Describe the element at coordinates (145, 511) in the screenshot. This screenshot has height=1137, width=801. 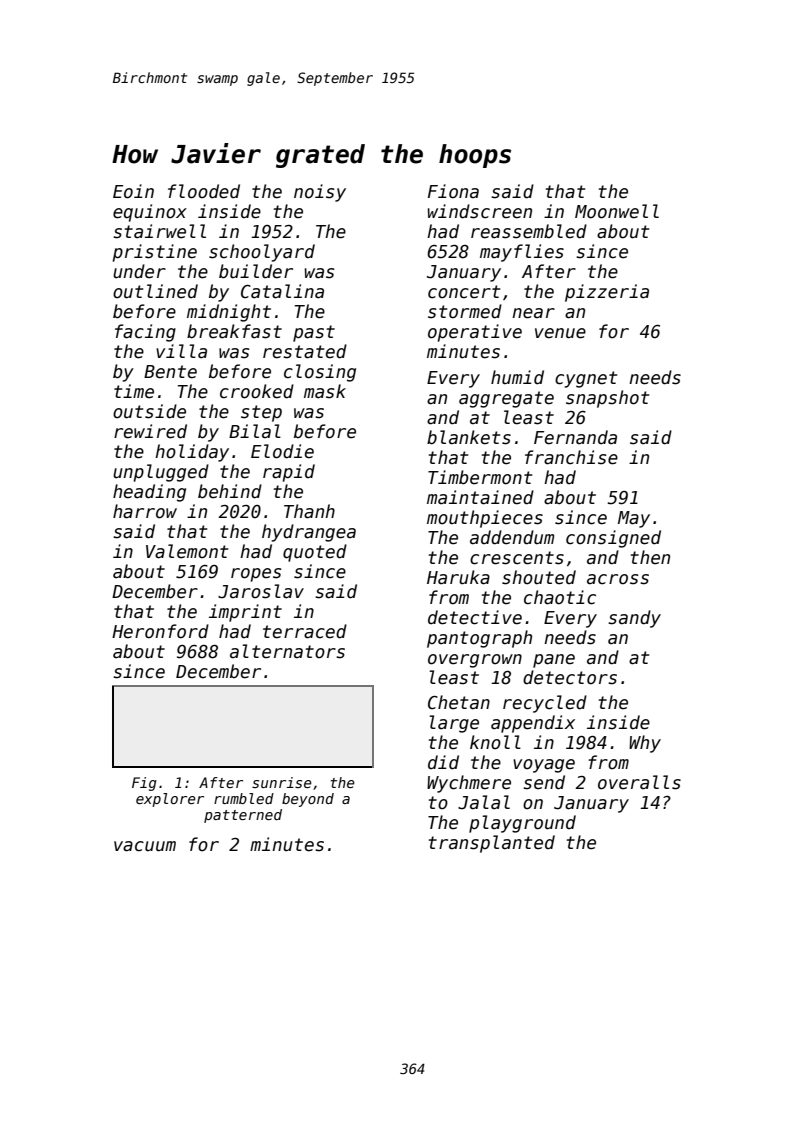
I see `harrow` at that location.
